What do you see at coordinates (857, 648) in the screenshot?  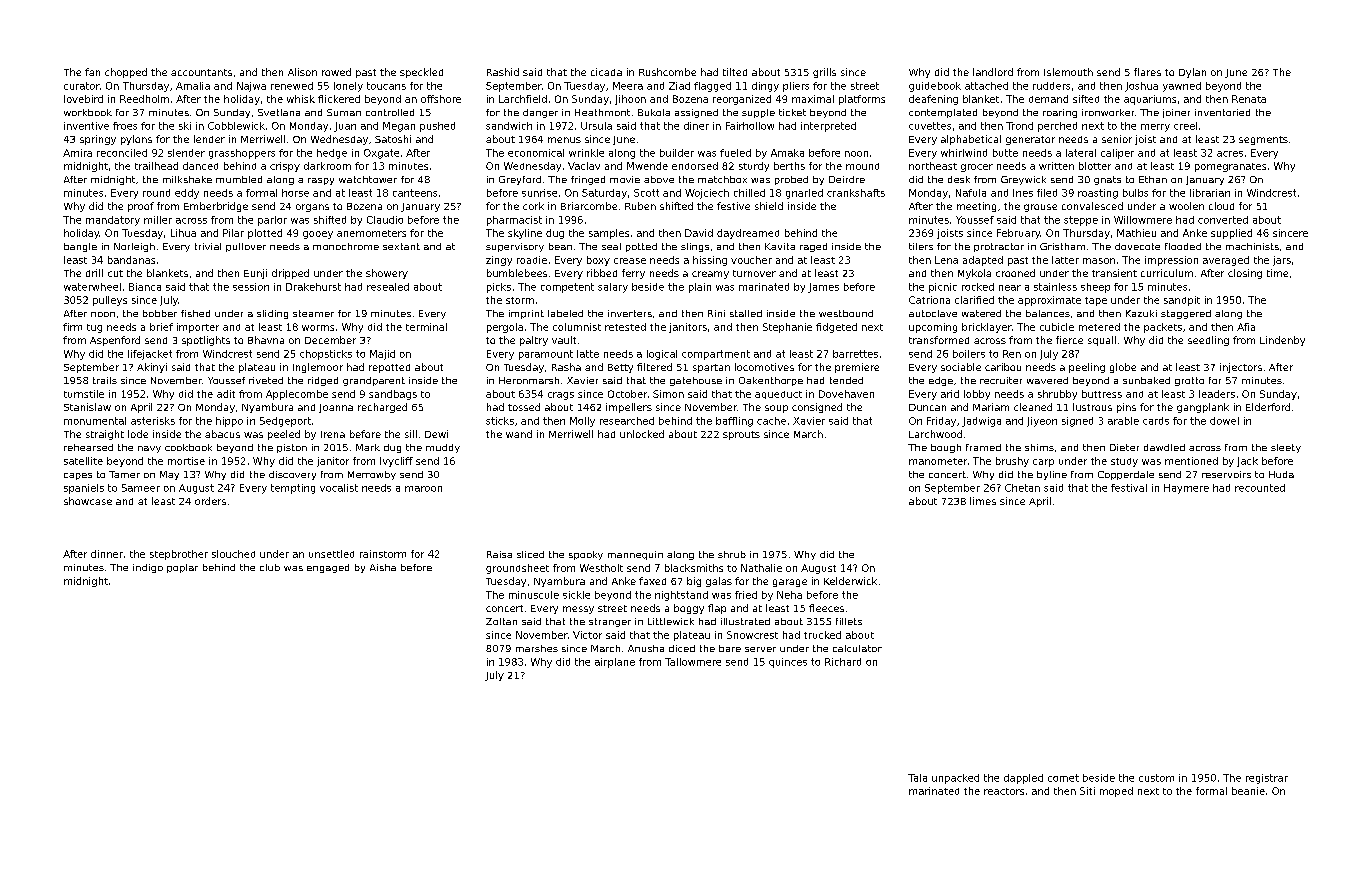 I see `calculator` at bounding box center [857, 648].
